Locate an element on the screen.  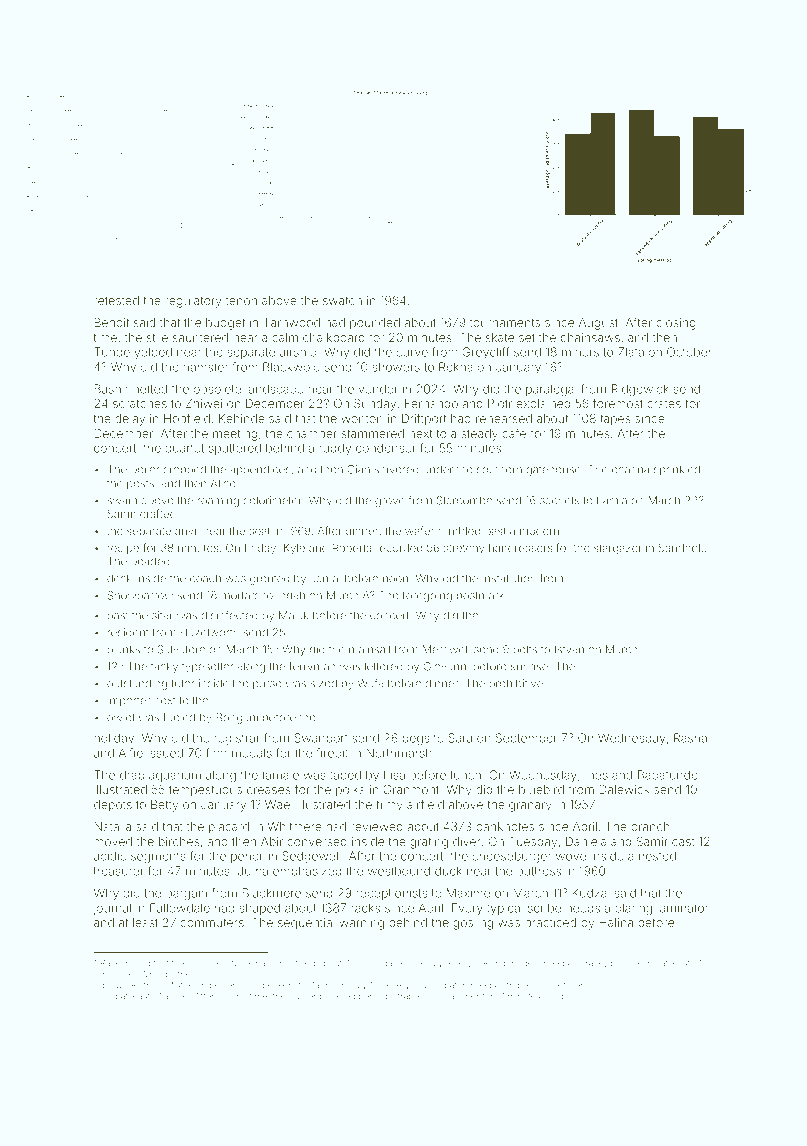
sitar is located at coordinates (162, 615).
